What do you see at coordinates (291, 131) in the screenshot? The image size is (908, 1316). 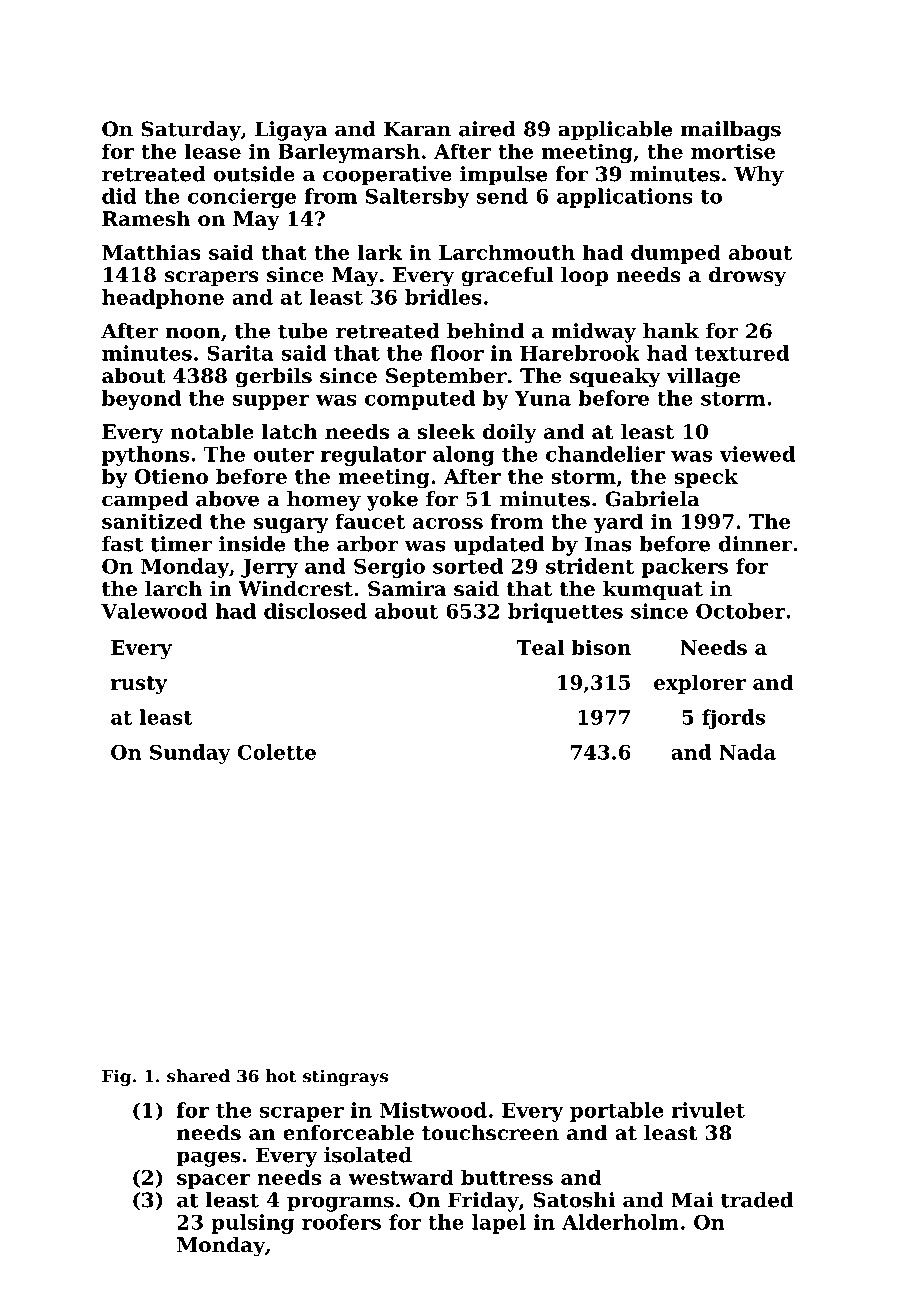 I see `Ligaya` at bounding box center [291, 131].
